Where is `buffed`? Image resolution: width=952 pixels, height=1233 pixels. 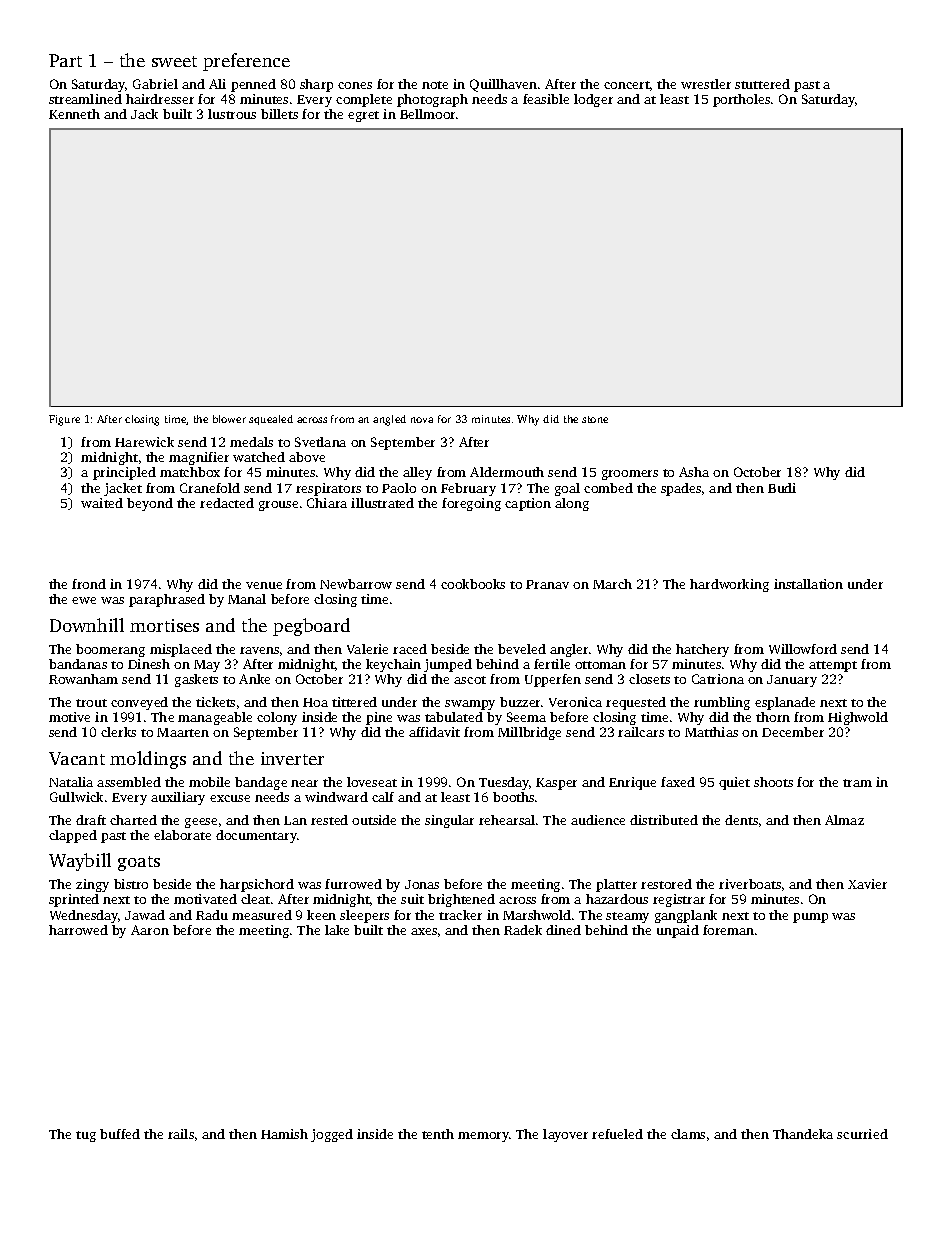 buffed is located at coordinates (120, 1134).
